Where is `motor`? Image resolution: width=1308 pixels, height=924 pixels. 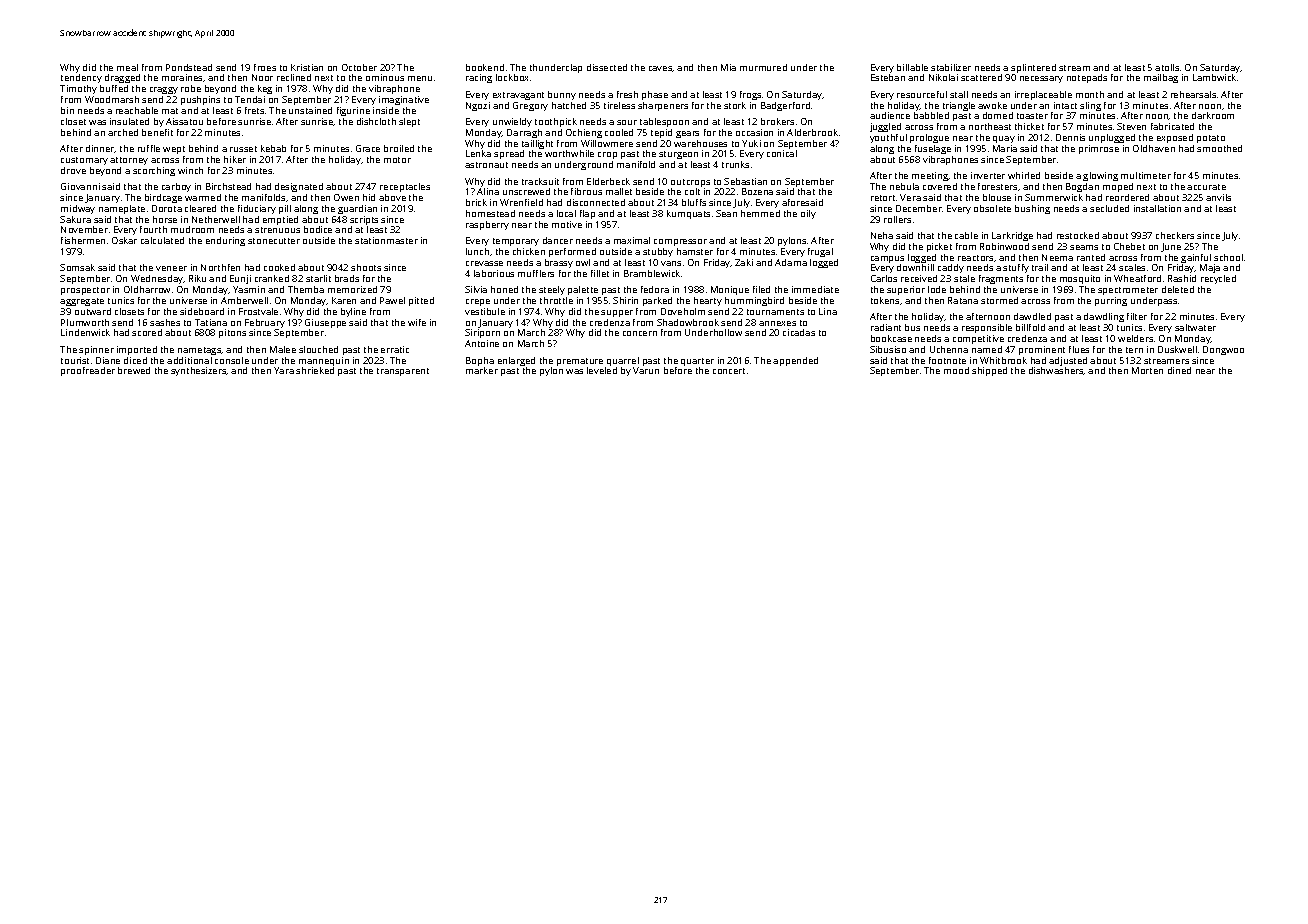
motor is located at coordinates (397, 160).
